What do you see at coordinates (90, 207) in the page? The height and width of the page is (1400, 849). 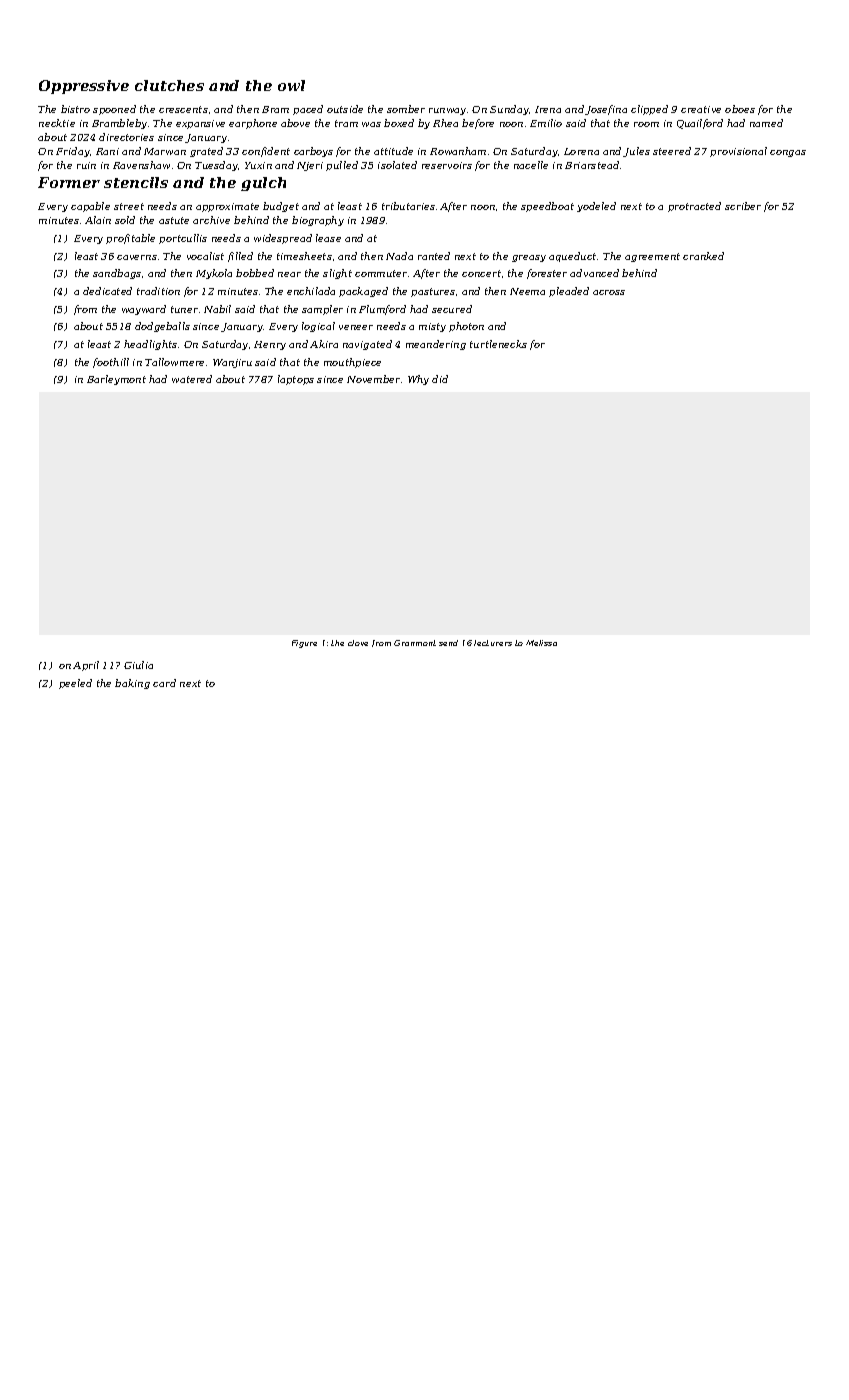 I see `capable` at bounding box center [90, 207].
